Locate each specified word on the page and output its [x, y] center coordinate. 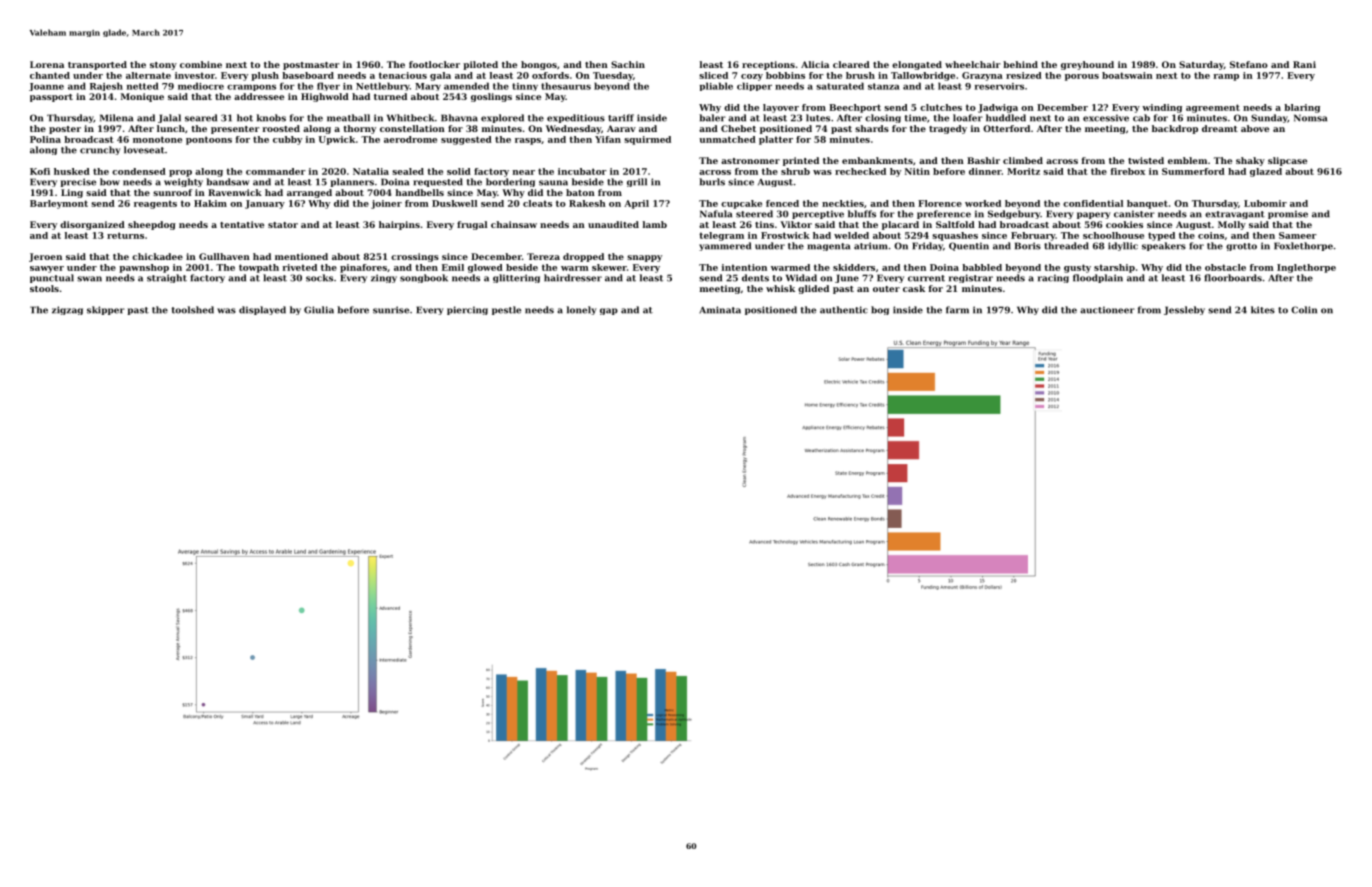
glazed [1266, 172]
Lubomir [1265, 203]
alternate [148, 75]
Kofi [40, 171]
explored [502, 118]
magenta [828, 247]
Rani [1304, 64]
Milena [116, 118]
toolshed [193, 310]
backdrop [1175, 129]
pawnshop [144, 268]
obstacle [1225, 267]
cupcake [741, 204]
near [524, 172]
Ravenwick [235, 192]
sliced [713, 75]
